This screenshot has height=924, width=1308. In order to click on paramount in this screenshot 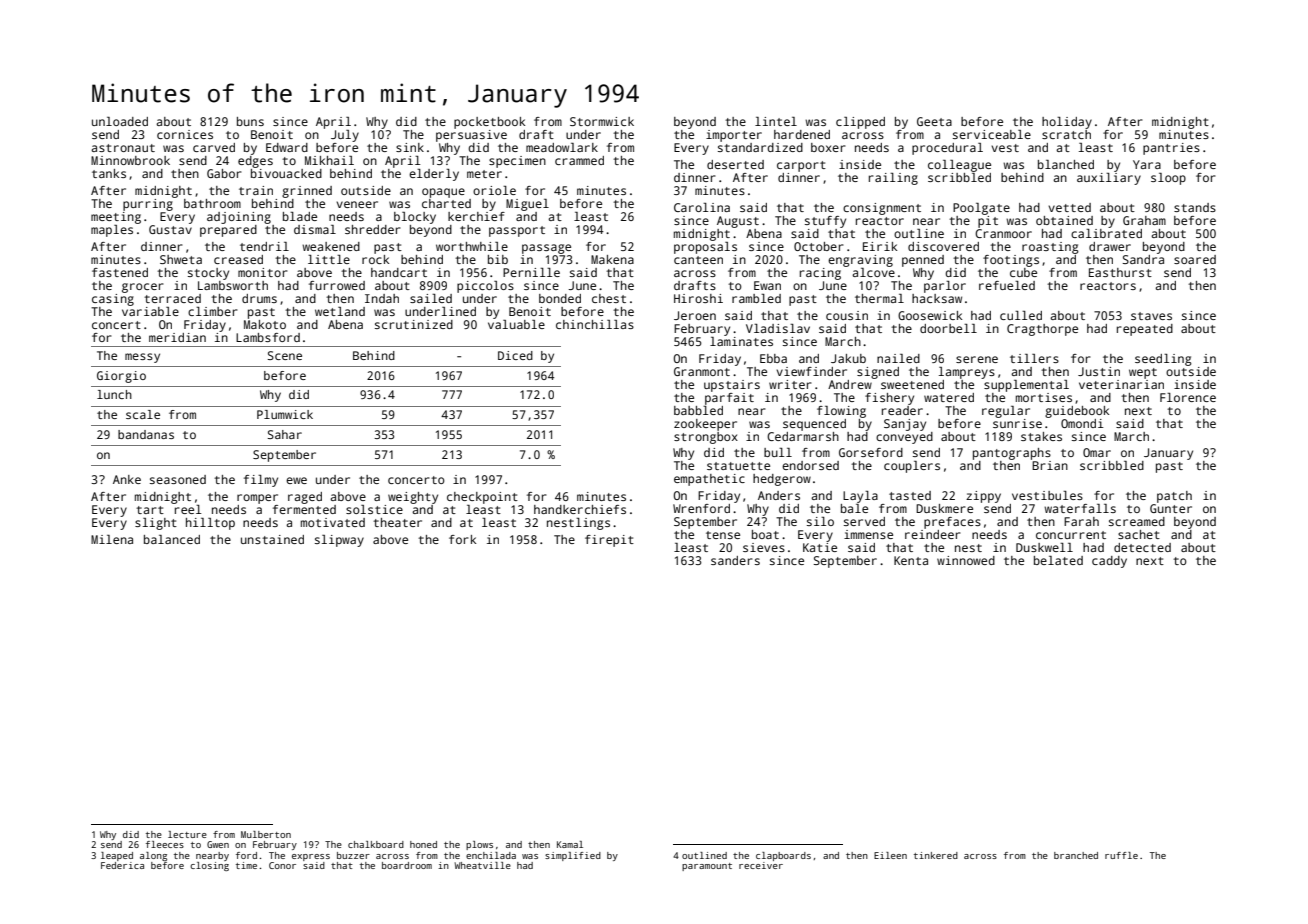, I will do `click(707, 867)`.
